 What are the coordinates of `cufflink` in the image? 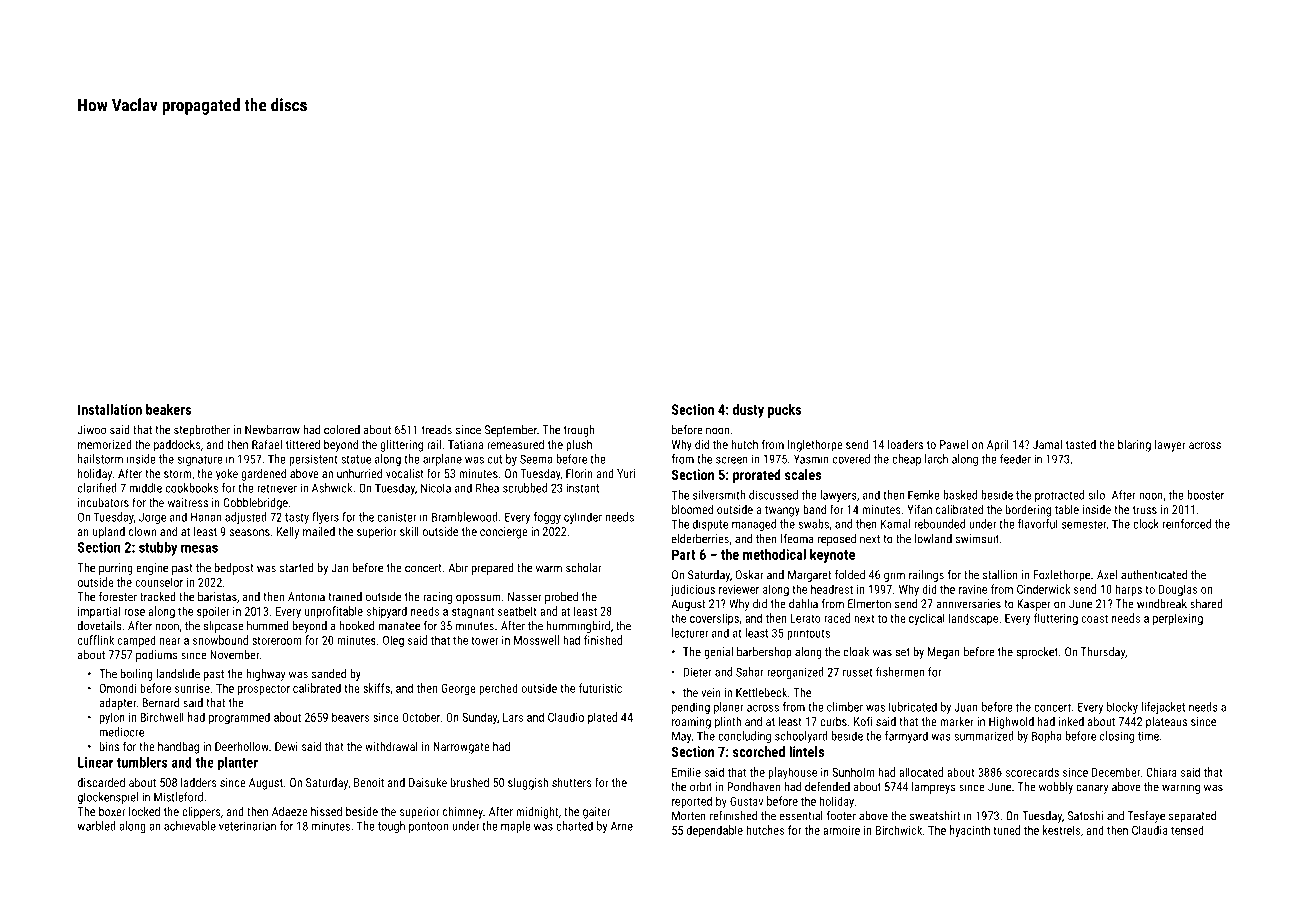 It's located at (96, 640).
